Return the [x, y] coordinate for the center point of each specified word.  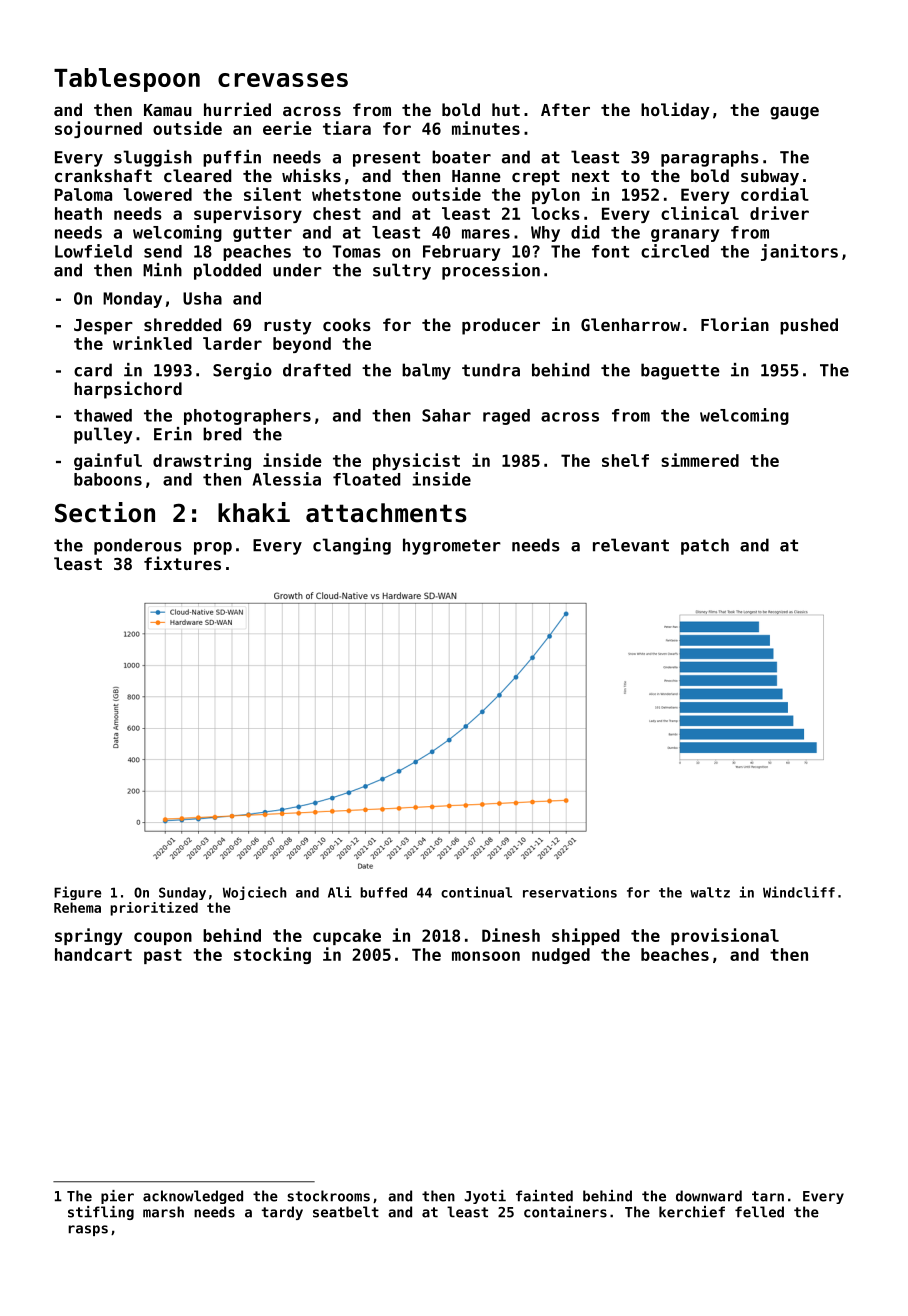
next [590, 176]
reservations [570, 892]
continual [476, 892]
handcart [93, 954]
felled [759, 1212]
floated [366, 479]
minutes [486, 128]
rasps [88, 1230]
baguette [680, 371]
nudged [561, 956]
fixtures [182, 563]
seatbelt [346, 1212]
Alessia [287, 479]
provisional [725, 936]
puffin [232, 158]
